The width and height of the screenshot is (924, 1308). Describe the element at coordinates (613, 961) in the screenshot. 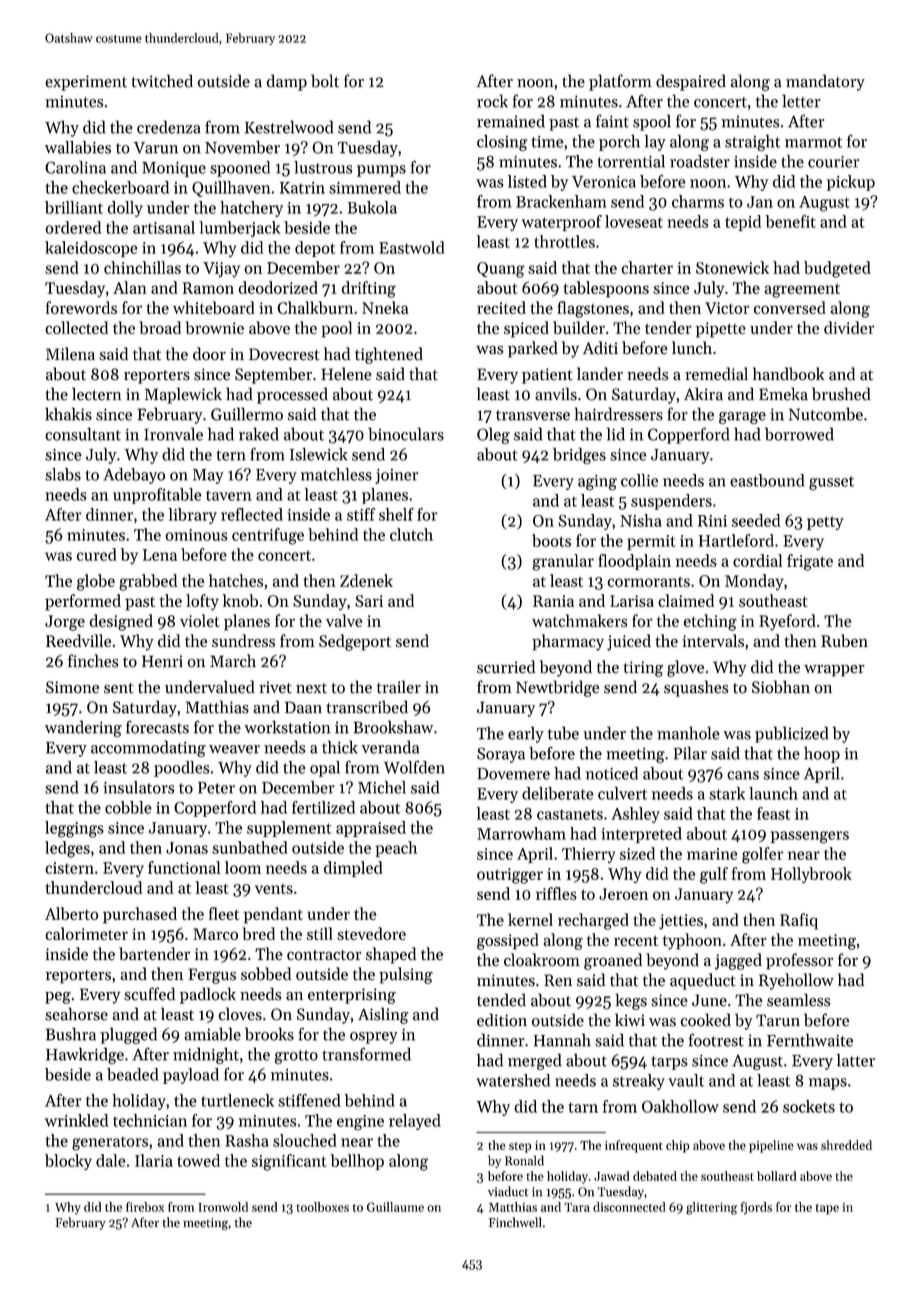

I see `groaned` at that location.
